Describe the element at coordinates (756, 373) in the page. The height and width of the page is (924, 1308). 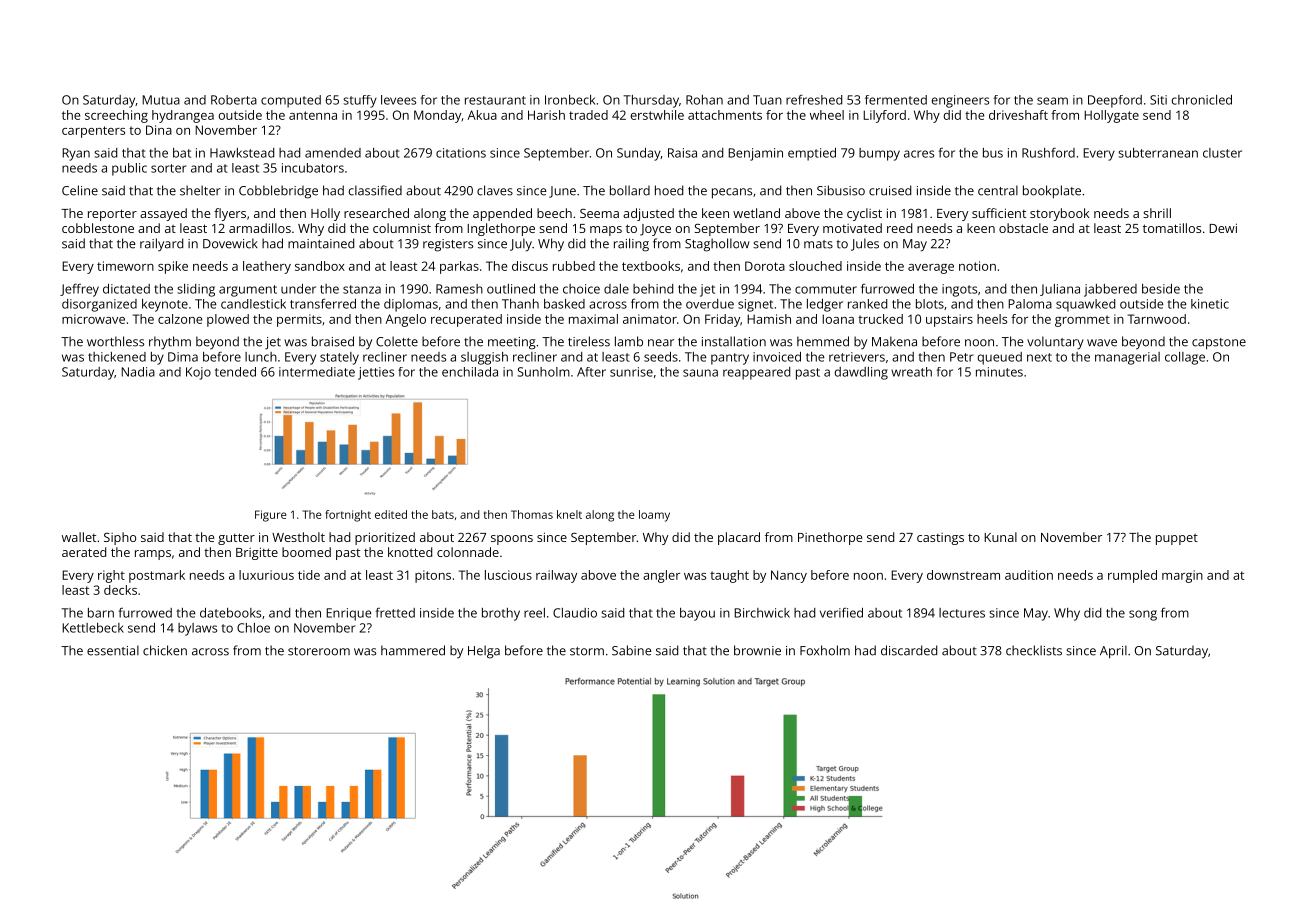
I see `reappeared` at that location.
